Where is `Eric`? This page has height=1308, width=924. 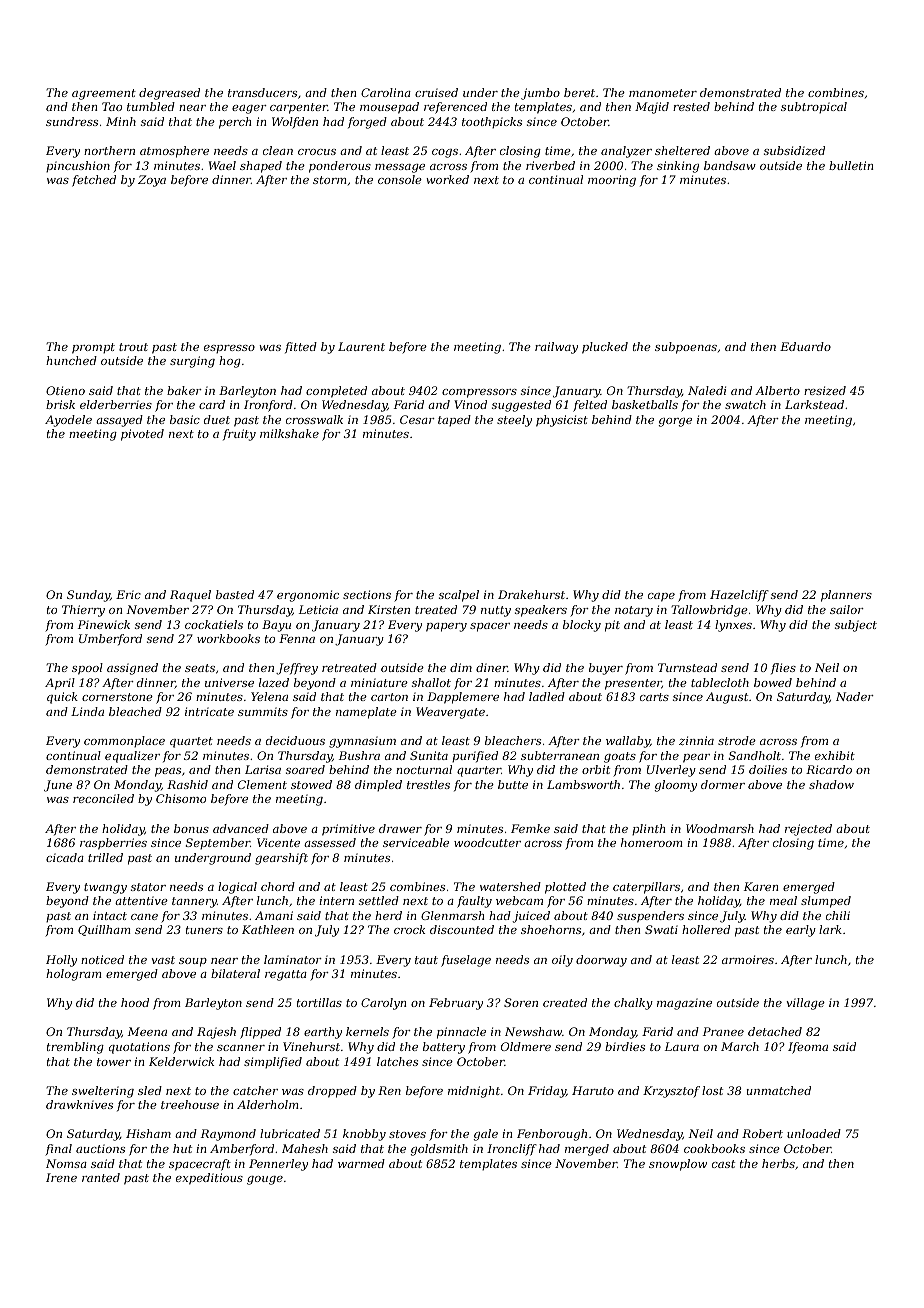 Eric is located at coordinates (128, 594).
